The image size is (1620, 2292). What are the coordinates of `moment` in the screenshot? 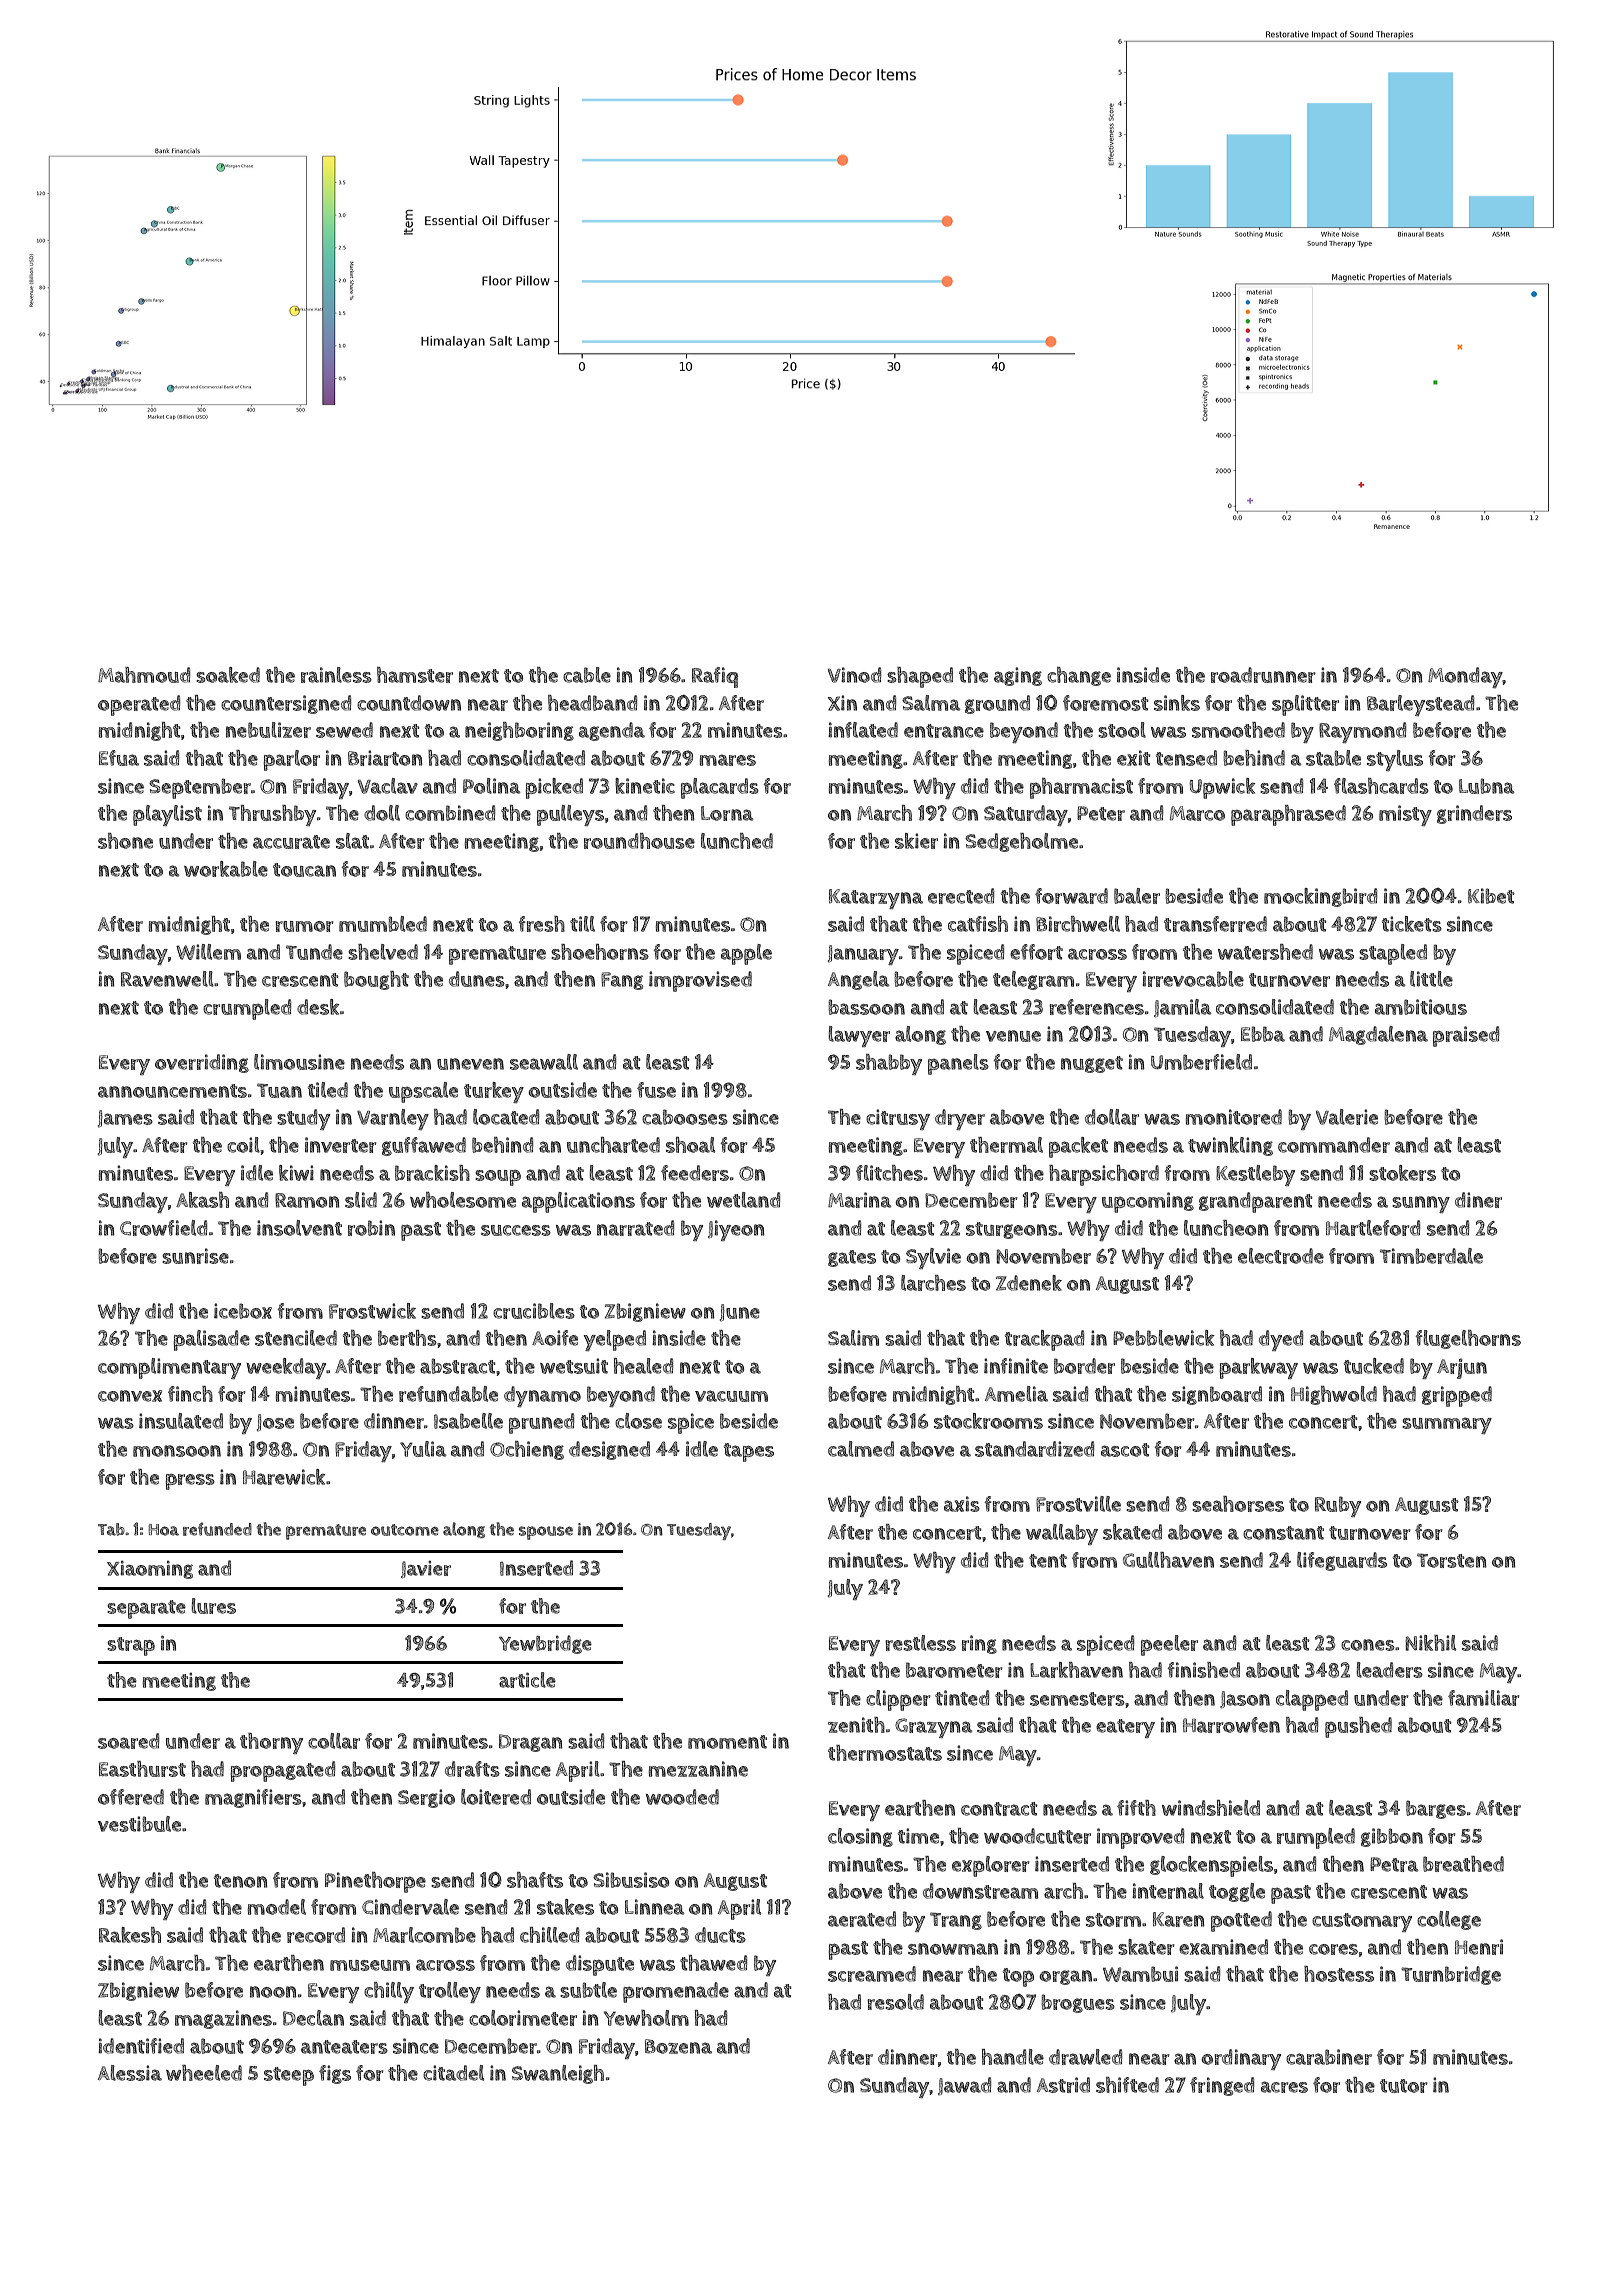 It's located at (727, 1742).
